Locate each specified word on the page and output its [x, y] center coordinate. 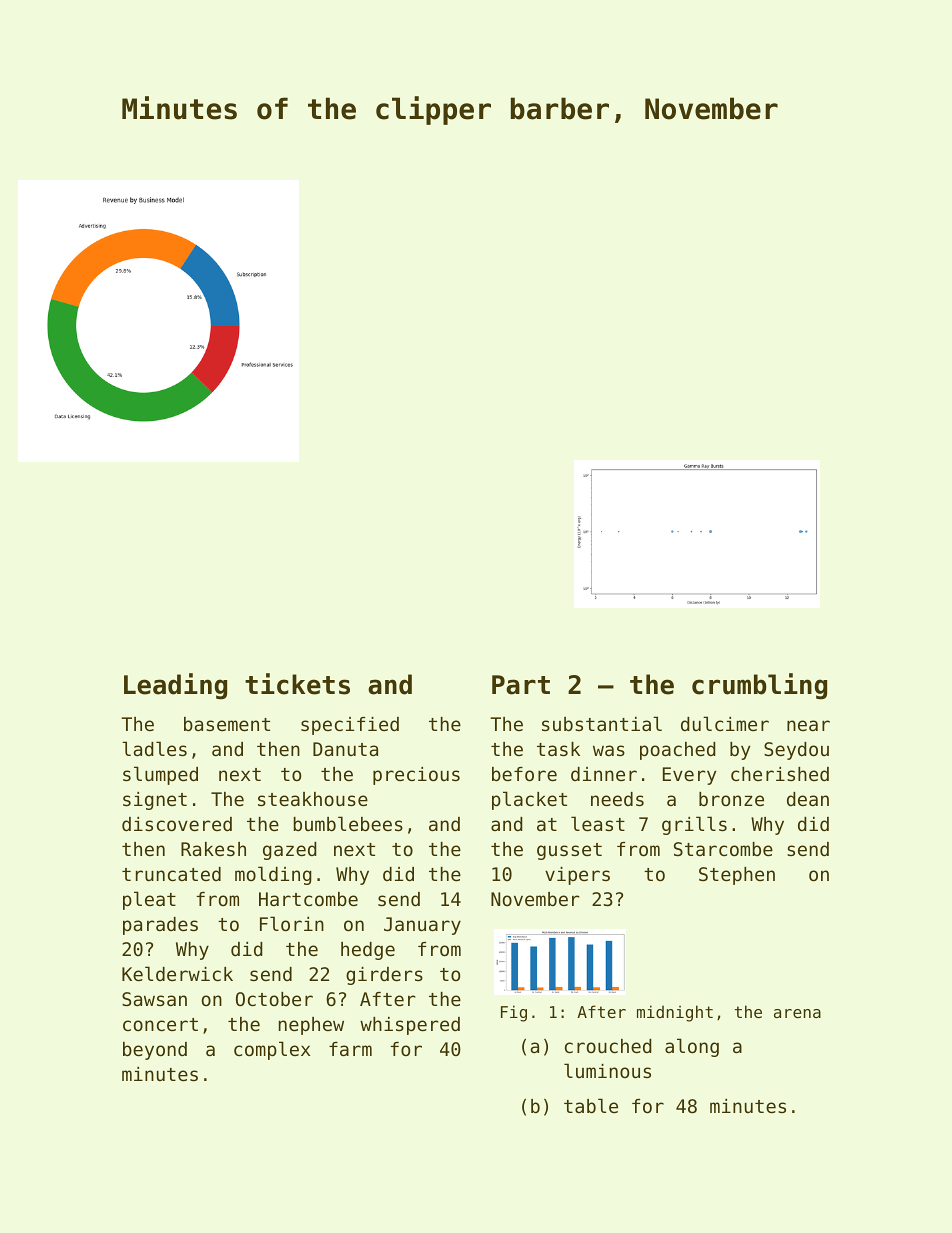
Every [689, 776]
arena [797, 1013]
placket [529, 800]
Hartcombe [308, 899]
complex [272, 1050]
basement [227, 724]
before [524, 774]
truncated [171, 874]
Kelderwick [177, 973]
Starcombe [723, 849]
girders [384, 976]
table [591, 1105]
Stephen [737, 876]
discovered [177, 824]
